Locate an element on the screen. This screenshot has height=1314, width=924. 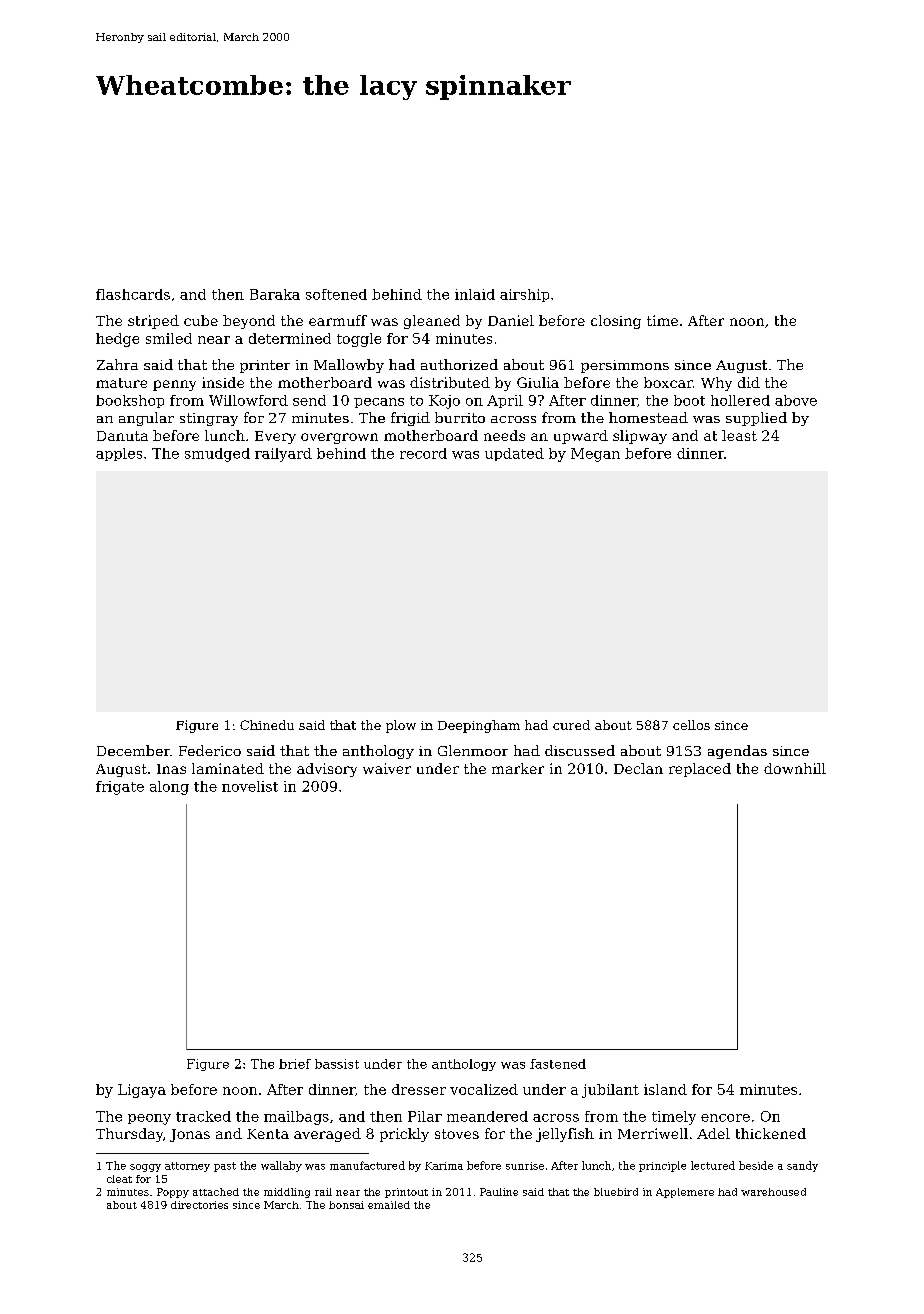
smudged is located at coordinates (217, 455).
